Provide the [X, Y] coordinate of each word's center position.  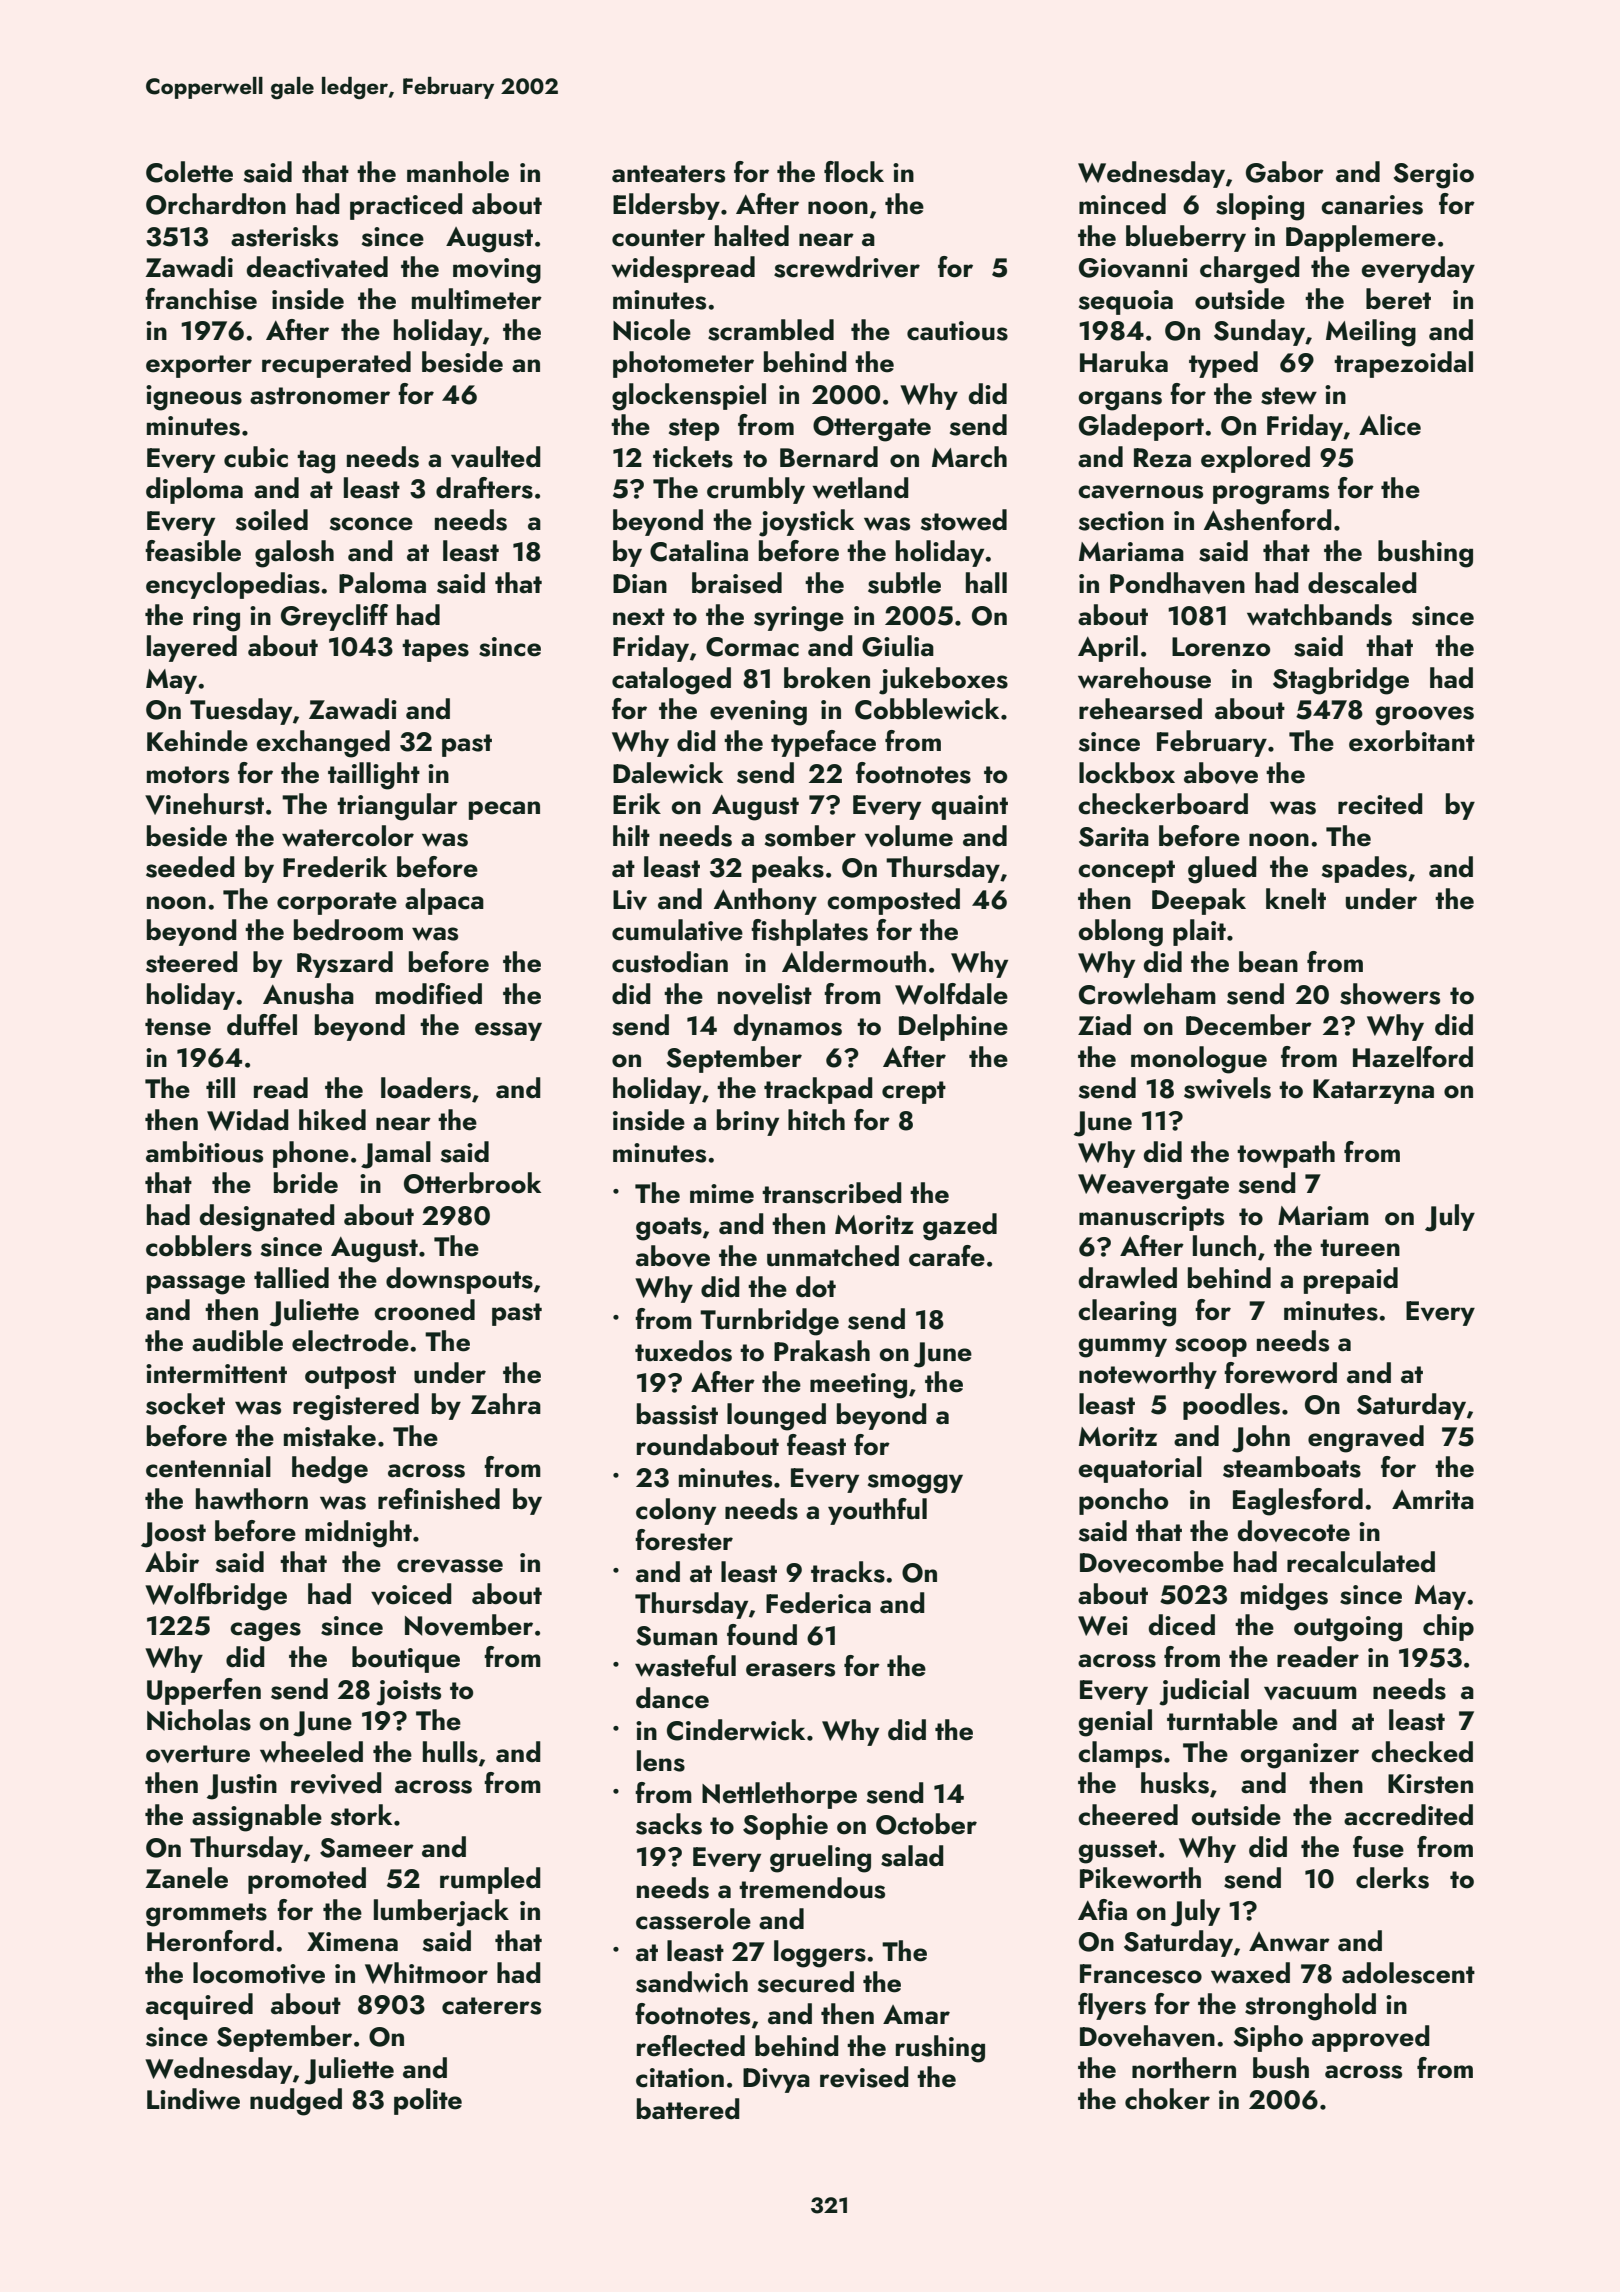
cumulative [677, 930]
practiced [406, 206]
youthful [877, 1511]
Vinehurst [204, 804]
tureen [1360, 1248]
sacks [669, 1824]
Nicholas [199, 1720]
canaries [1372, 205]
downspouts [459, 1280]
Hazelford [1413, 1057]
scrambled [771, 330]
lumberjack [441, 1913]
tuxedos [683, 1351]
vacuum [1310, 1693]
